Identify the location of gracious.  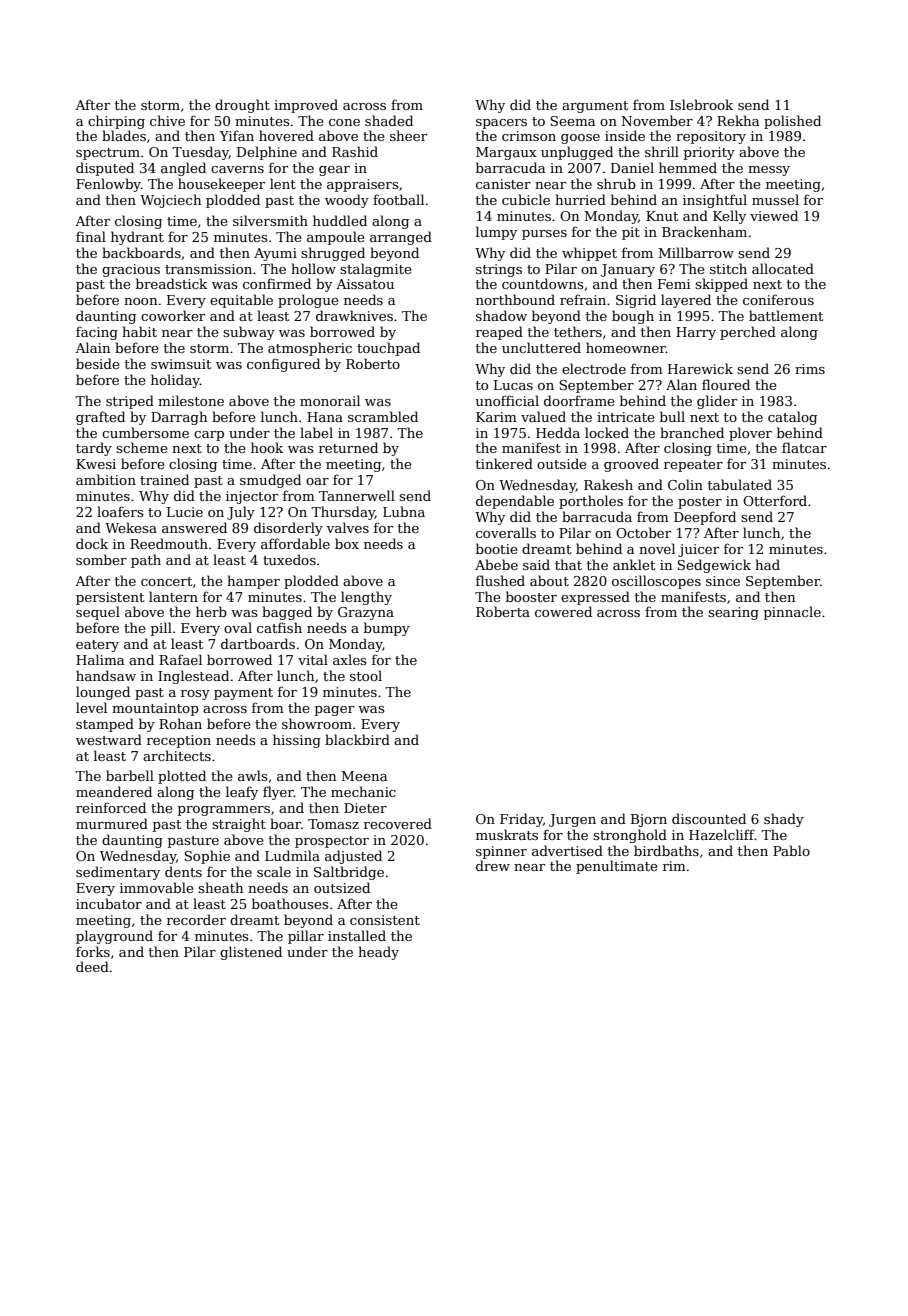
(131, 270).
